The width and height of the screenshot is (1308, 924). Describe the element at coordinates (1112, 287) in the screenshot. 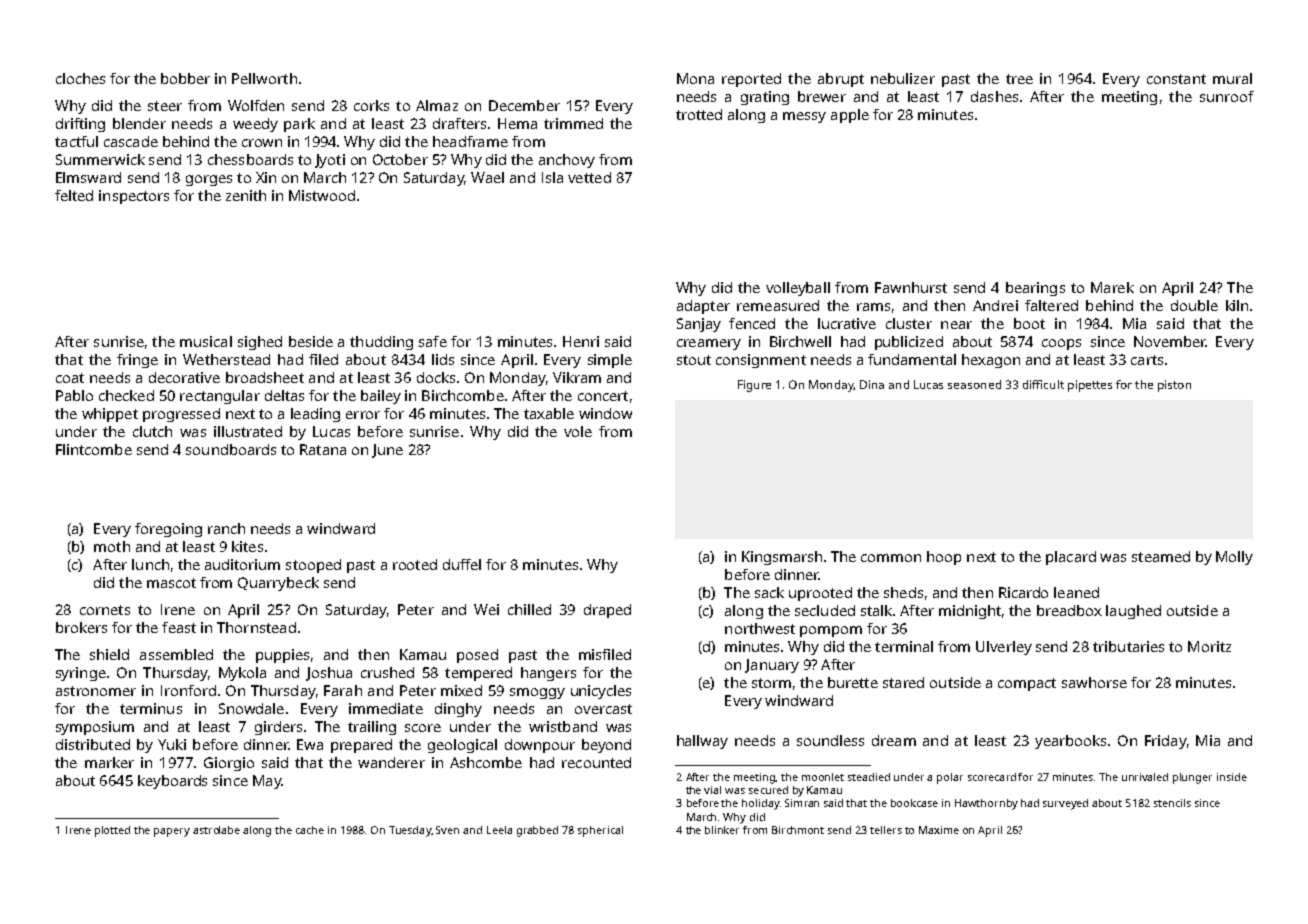

I see `Marek` at that location.
